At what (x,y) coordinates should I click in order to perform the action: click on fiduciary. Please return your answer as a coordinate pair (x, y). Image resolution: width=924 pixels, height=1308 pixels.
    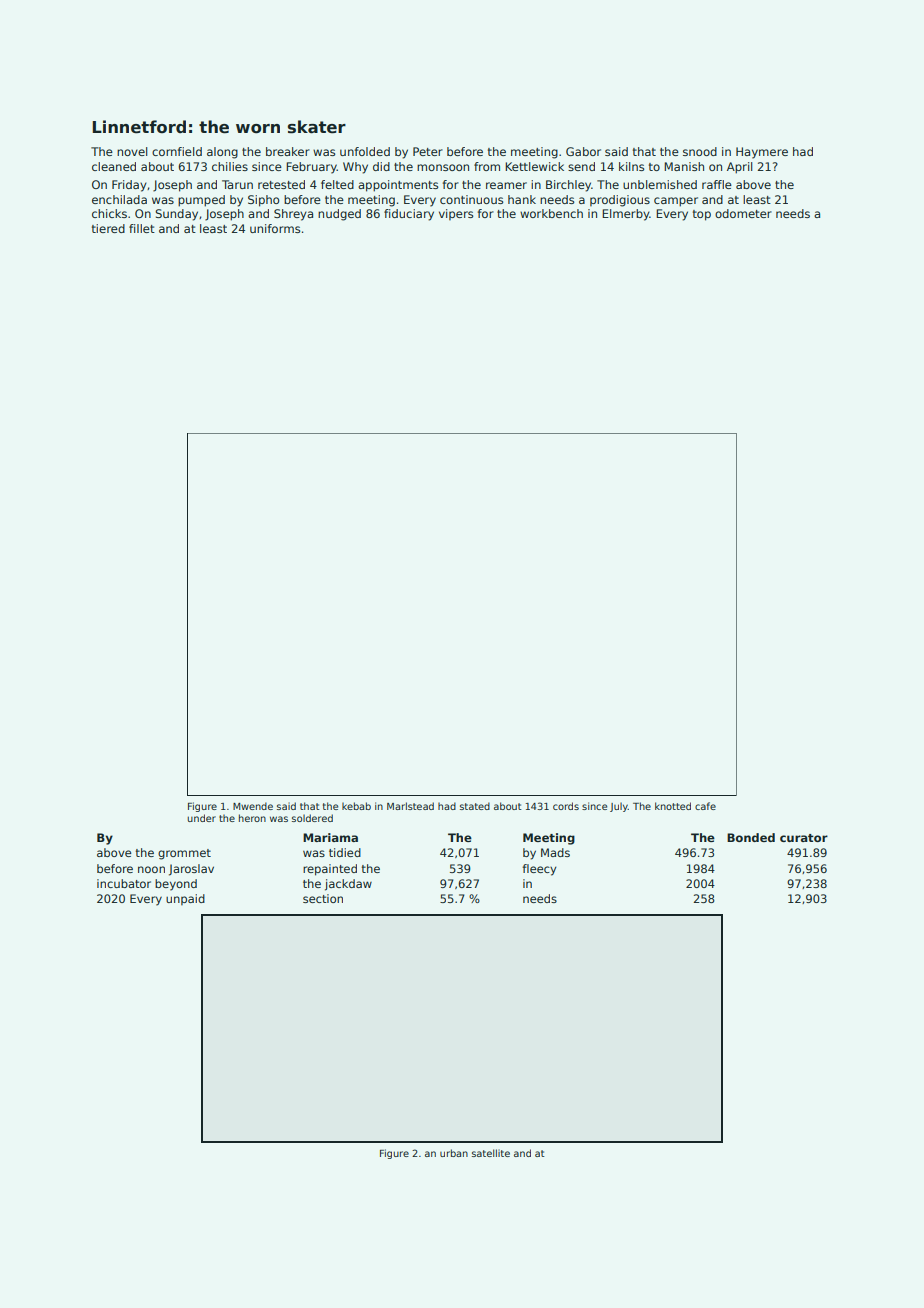
    Looking at the image, I should click on (409, 215).
